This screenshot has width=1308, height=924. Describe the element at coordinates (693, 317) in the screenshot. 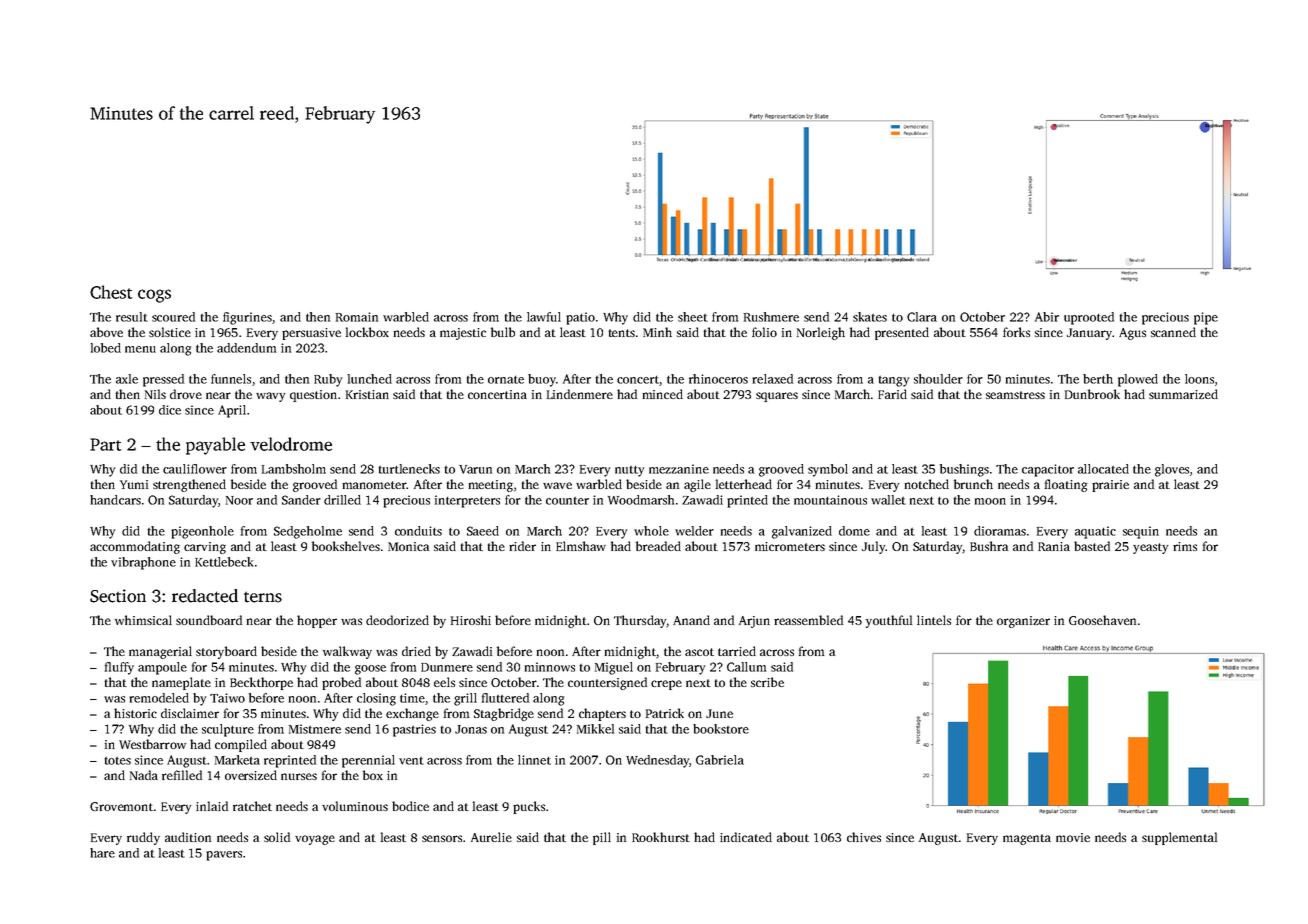

I see `sheet` at that location.
